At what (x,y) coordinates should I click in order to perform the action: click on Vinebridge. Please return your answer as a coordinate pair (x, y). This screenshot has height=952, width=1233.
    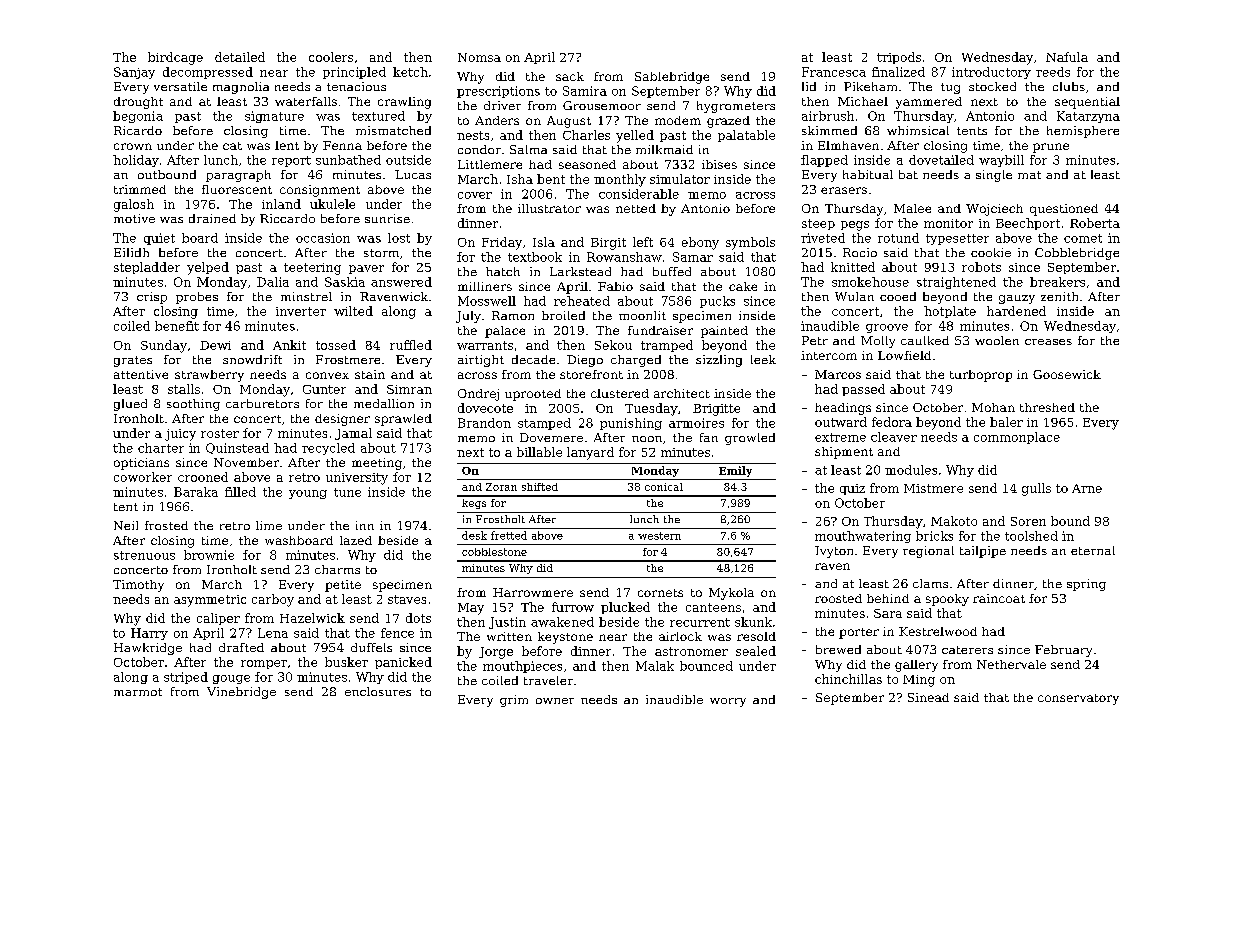
    Looking at the image, I should click on (241, 693).
